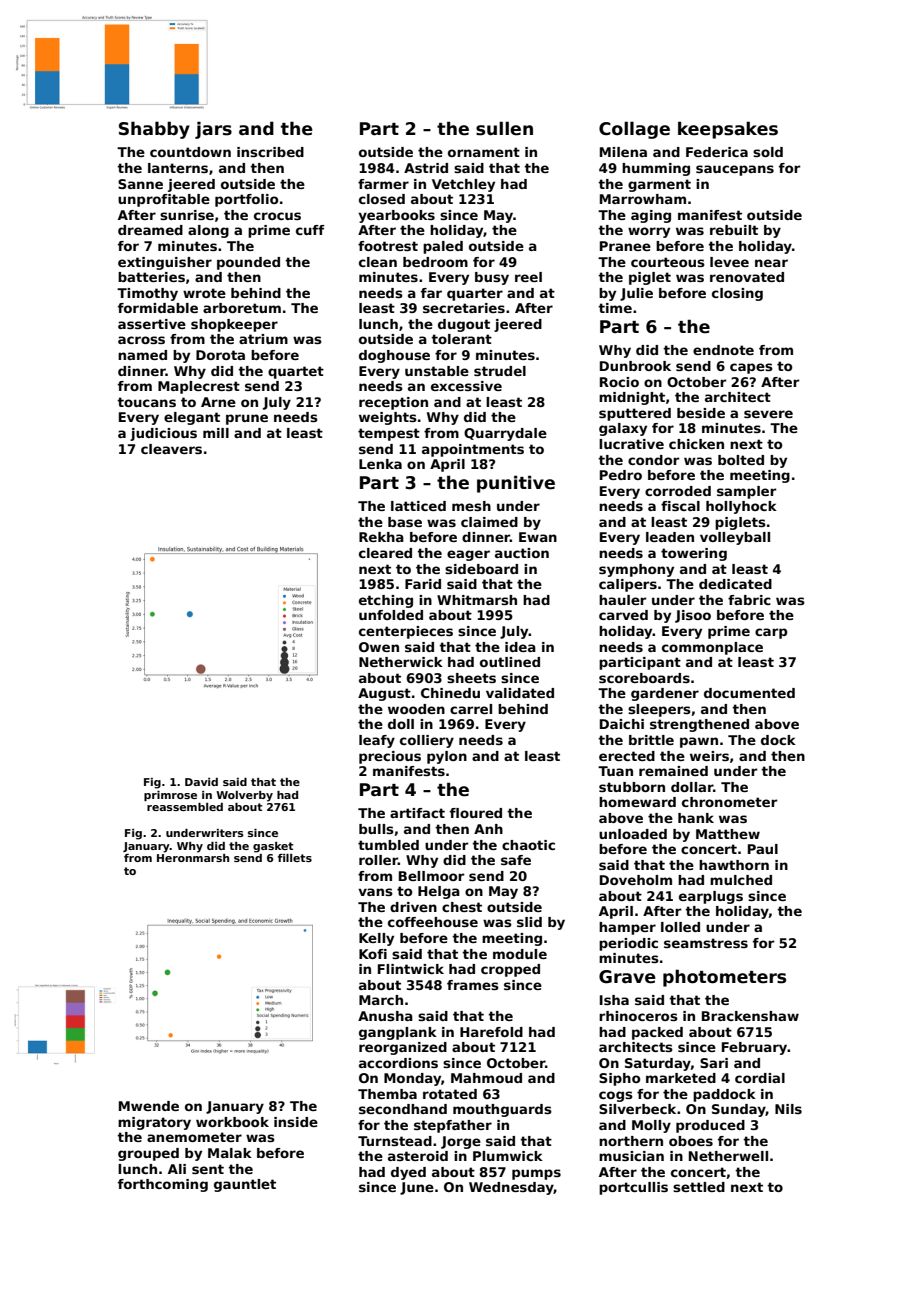 The height and width of the image is (1308, 924). Describe the element at coordinates (504, 128) in the image. I see `sullen` at that location.
